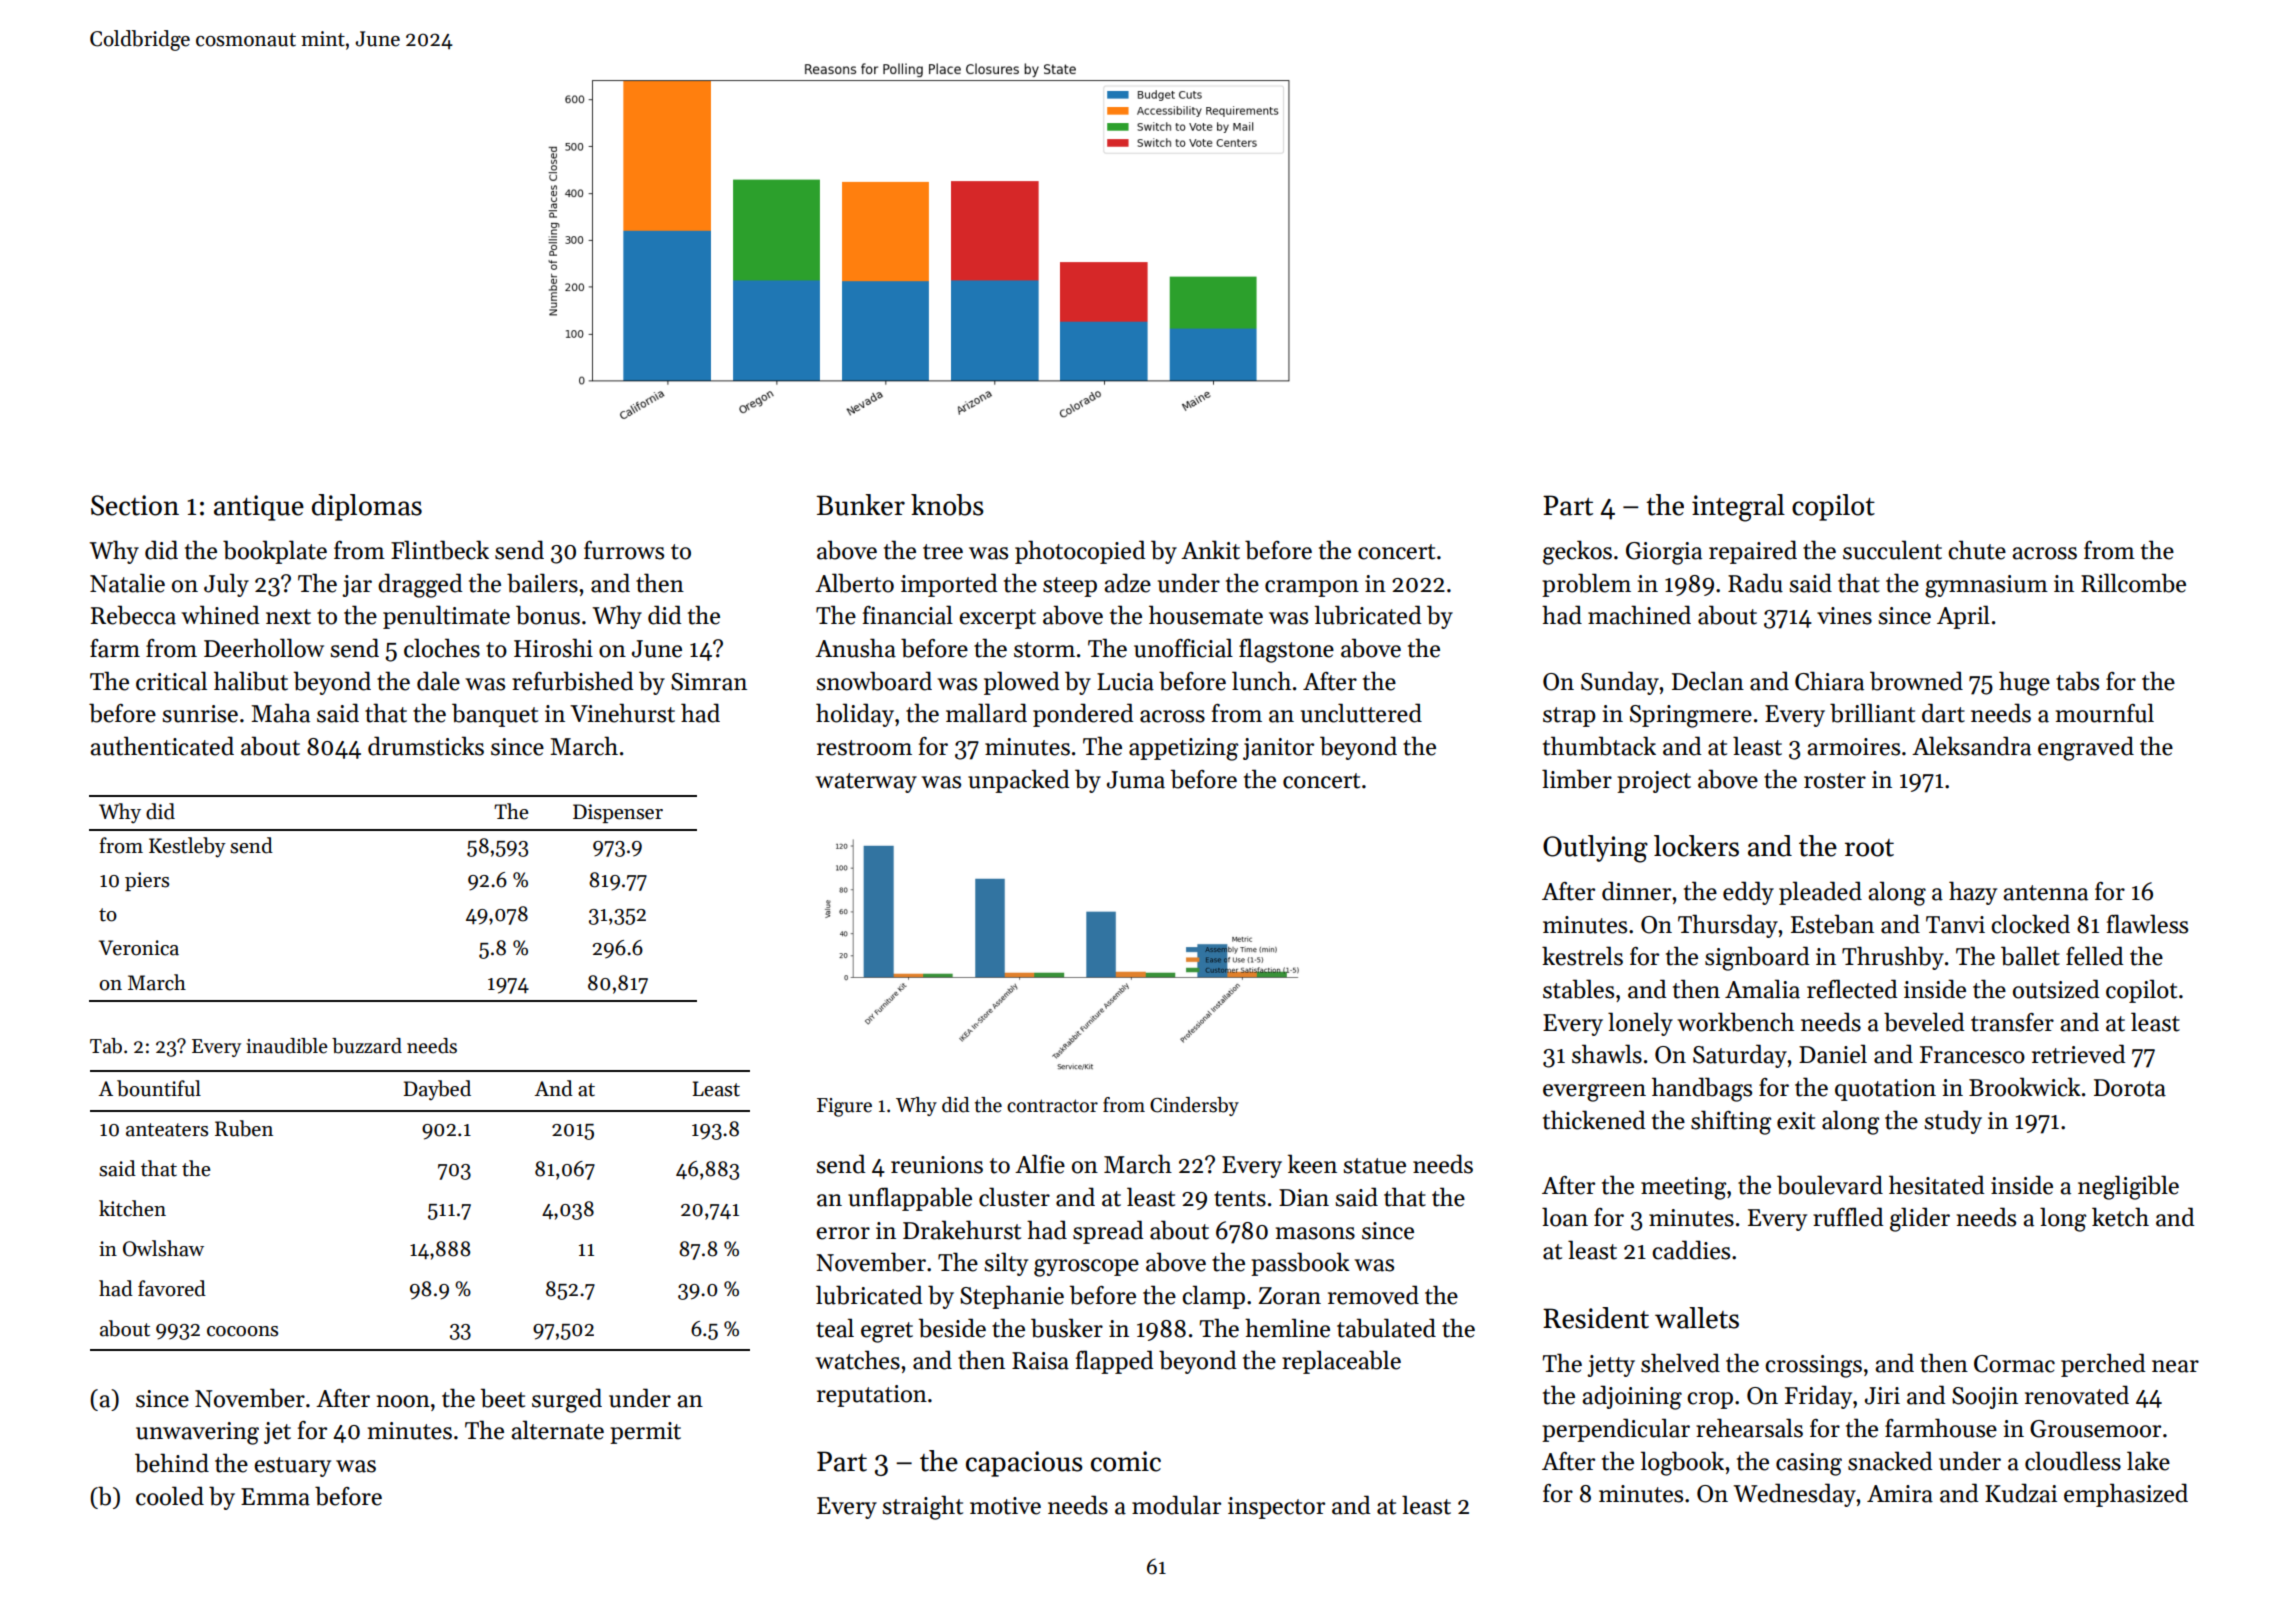 Image resolution: width=2292 pixels, height=1620 pixels. Describe the element at coordinates (367, 1046) in the document. I see `buzzard` at that location.
